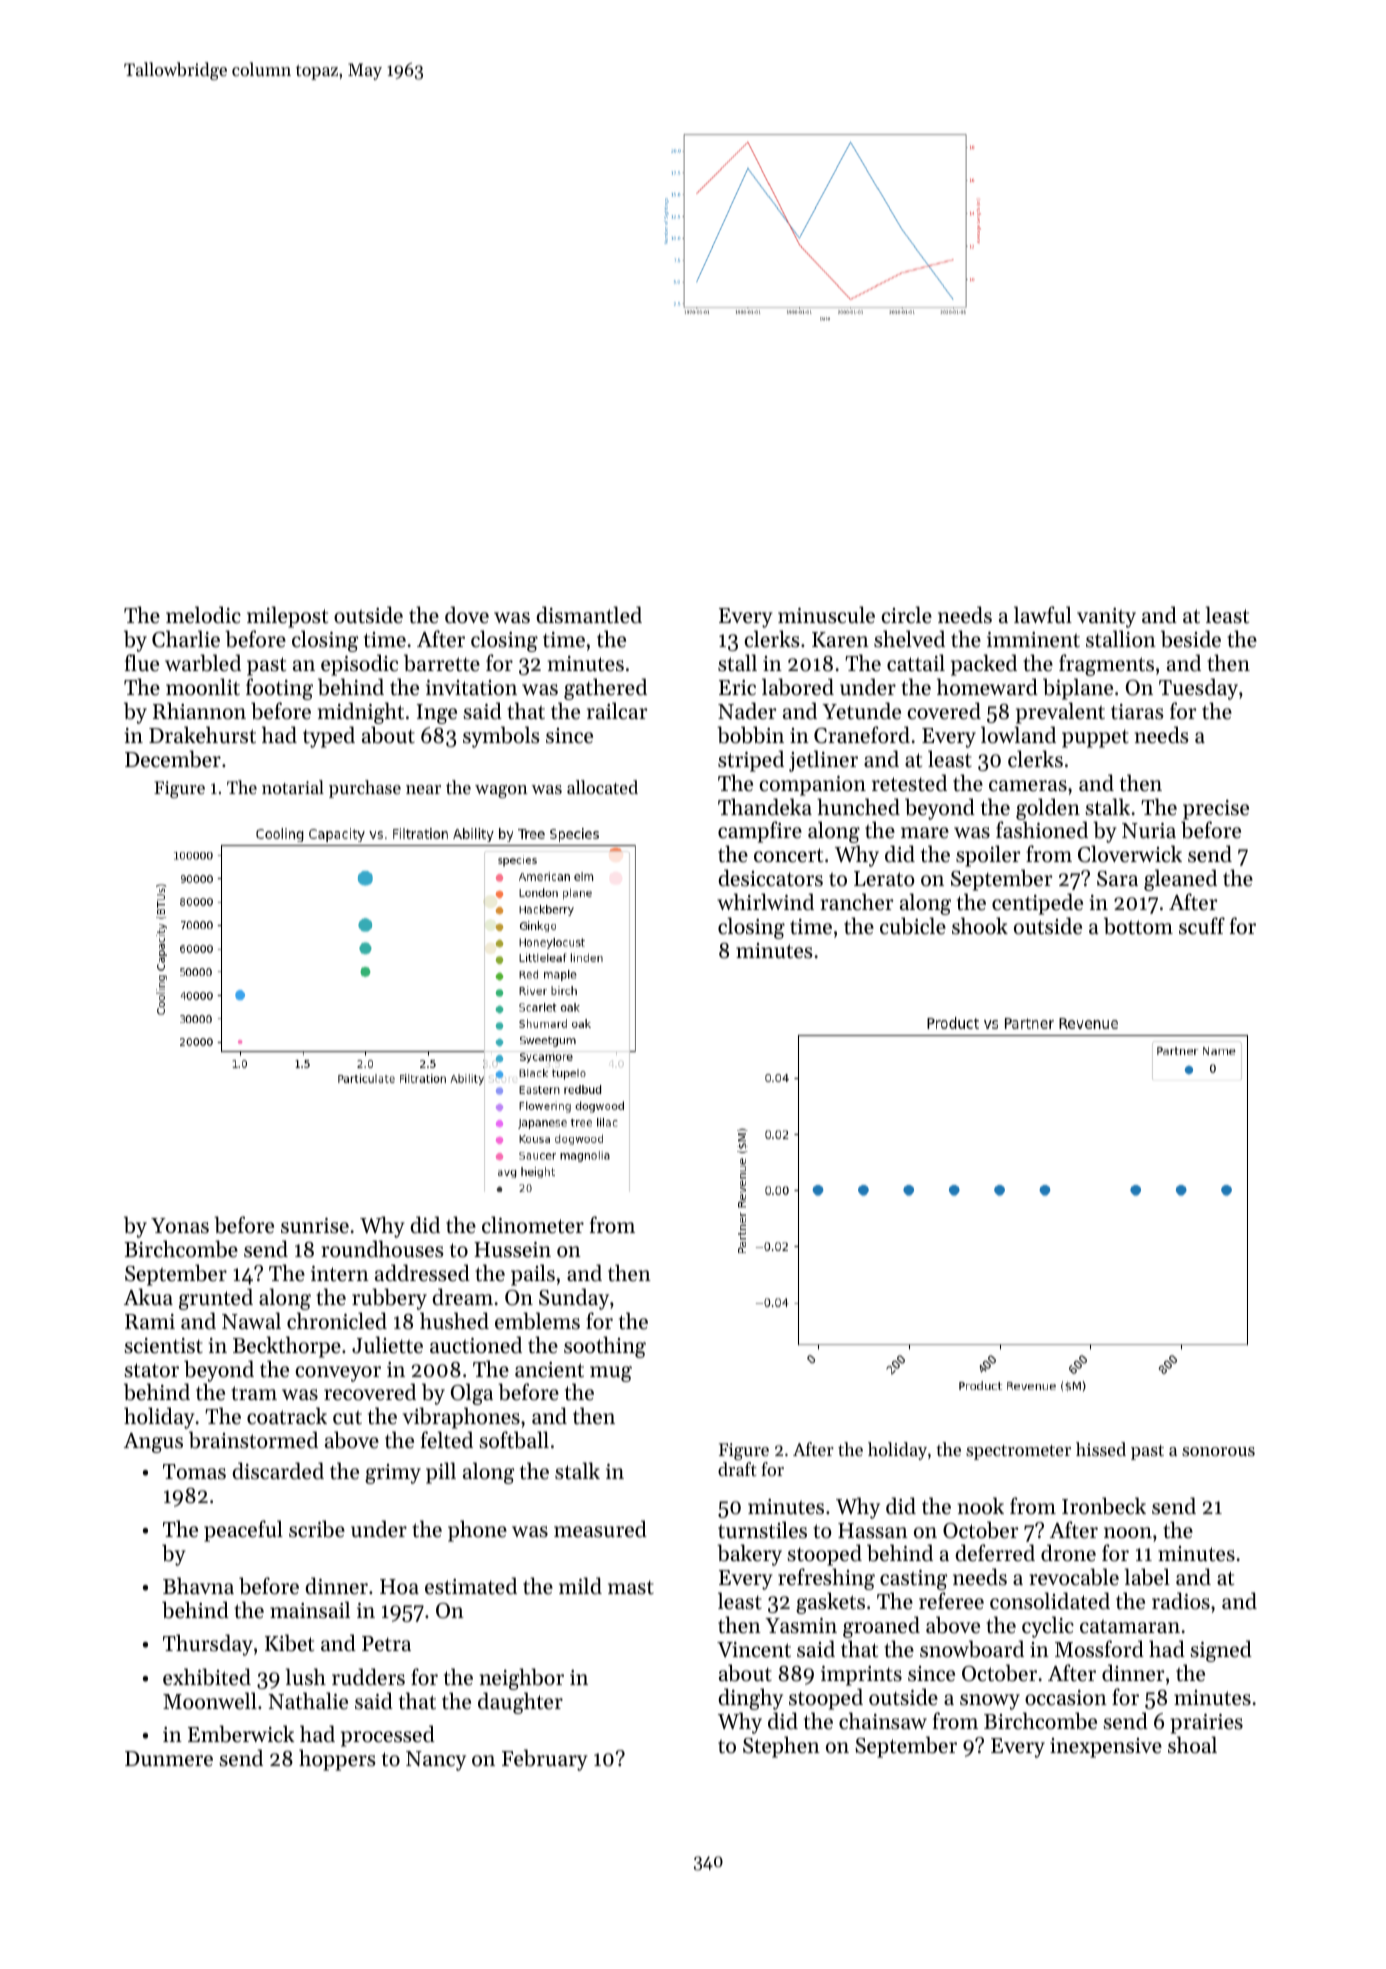 This screenshot has height=1969, width=1386. I want to click on mug, so click(611, 1374).
